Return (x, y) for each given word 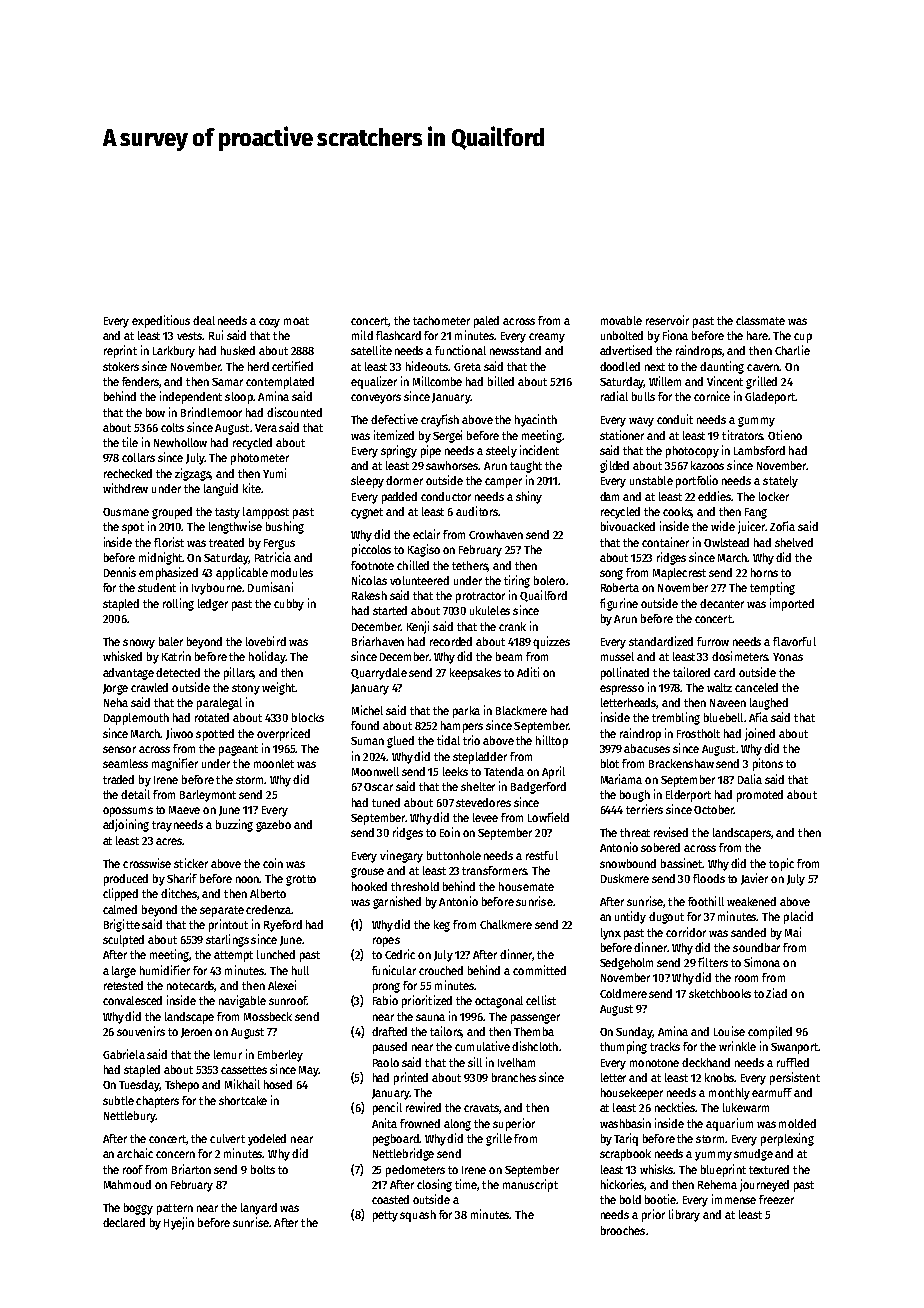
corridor (686, 932)
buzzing (234, 825)
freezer (776, 1199)
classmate (760, 320)
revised (671, 832)
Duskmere (625, 878)
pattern (175, 1209)
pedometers (415, 1171)
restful (542, 855)
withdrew (125, 488)
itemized (394, 435)
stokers (121, 366)
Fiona (675, 335)
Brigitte (122, 925)
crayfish (440, 420)
